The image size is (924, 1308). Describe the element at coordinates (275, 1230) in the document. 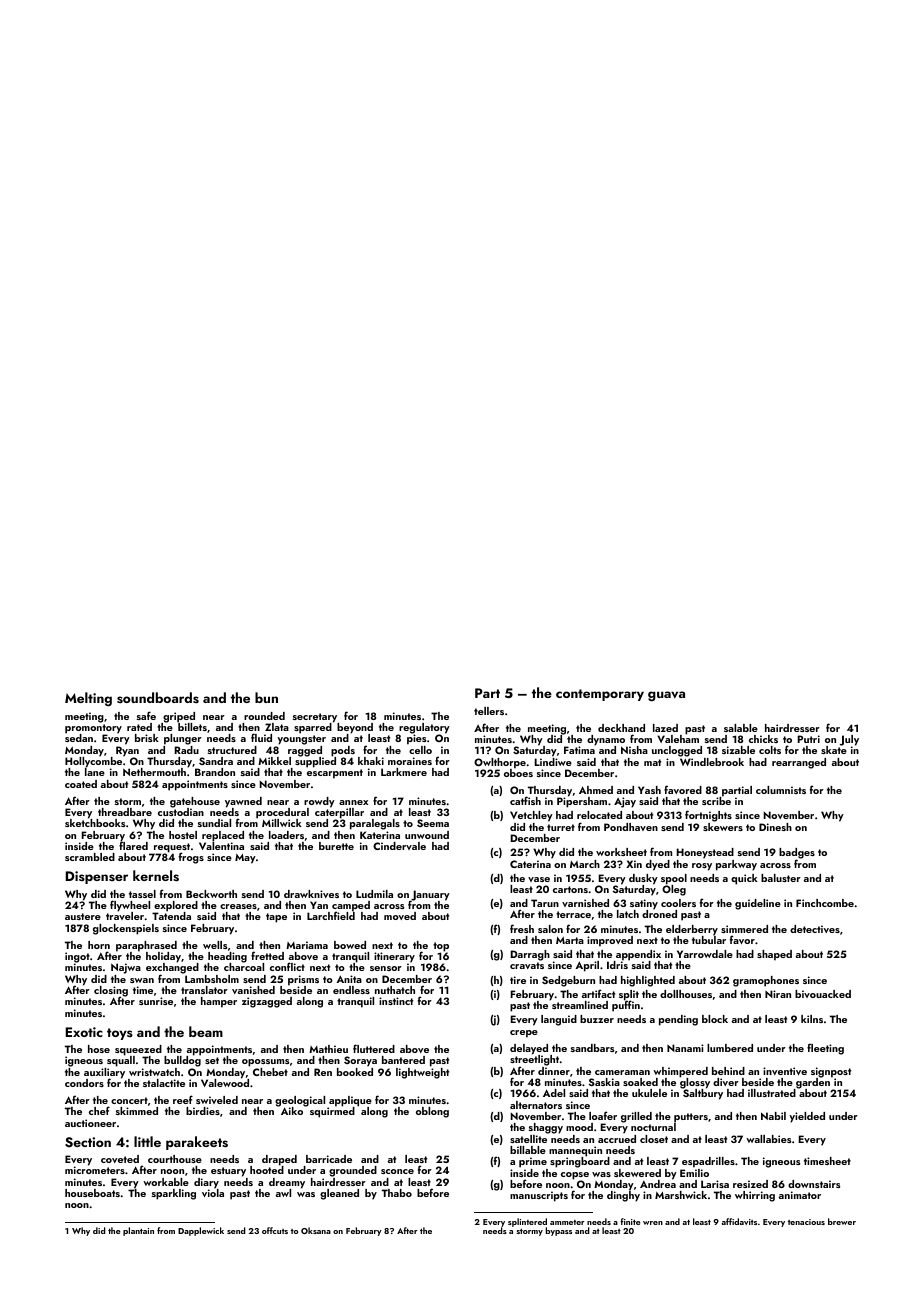

I see `offcuts` at that location.
